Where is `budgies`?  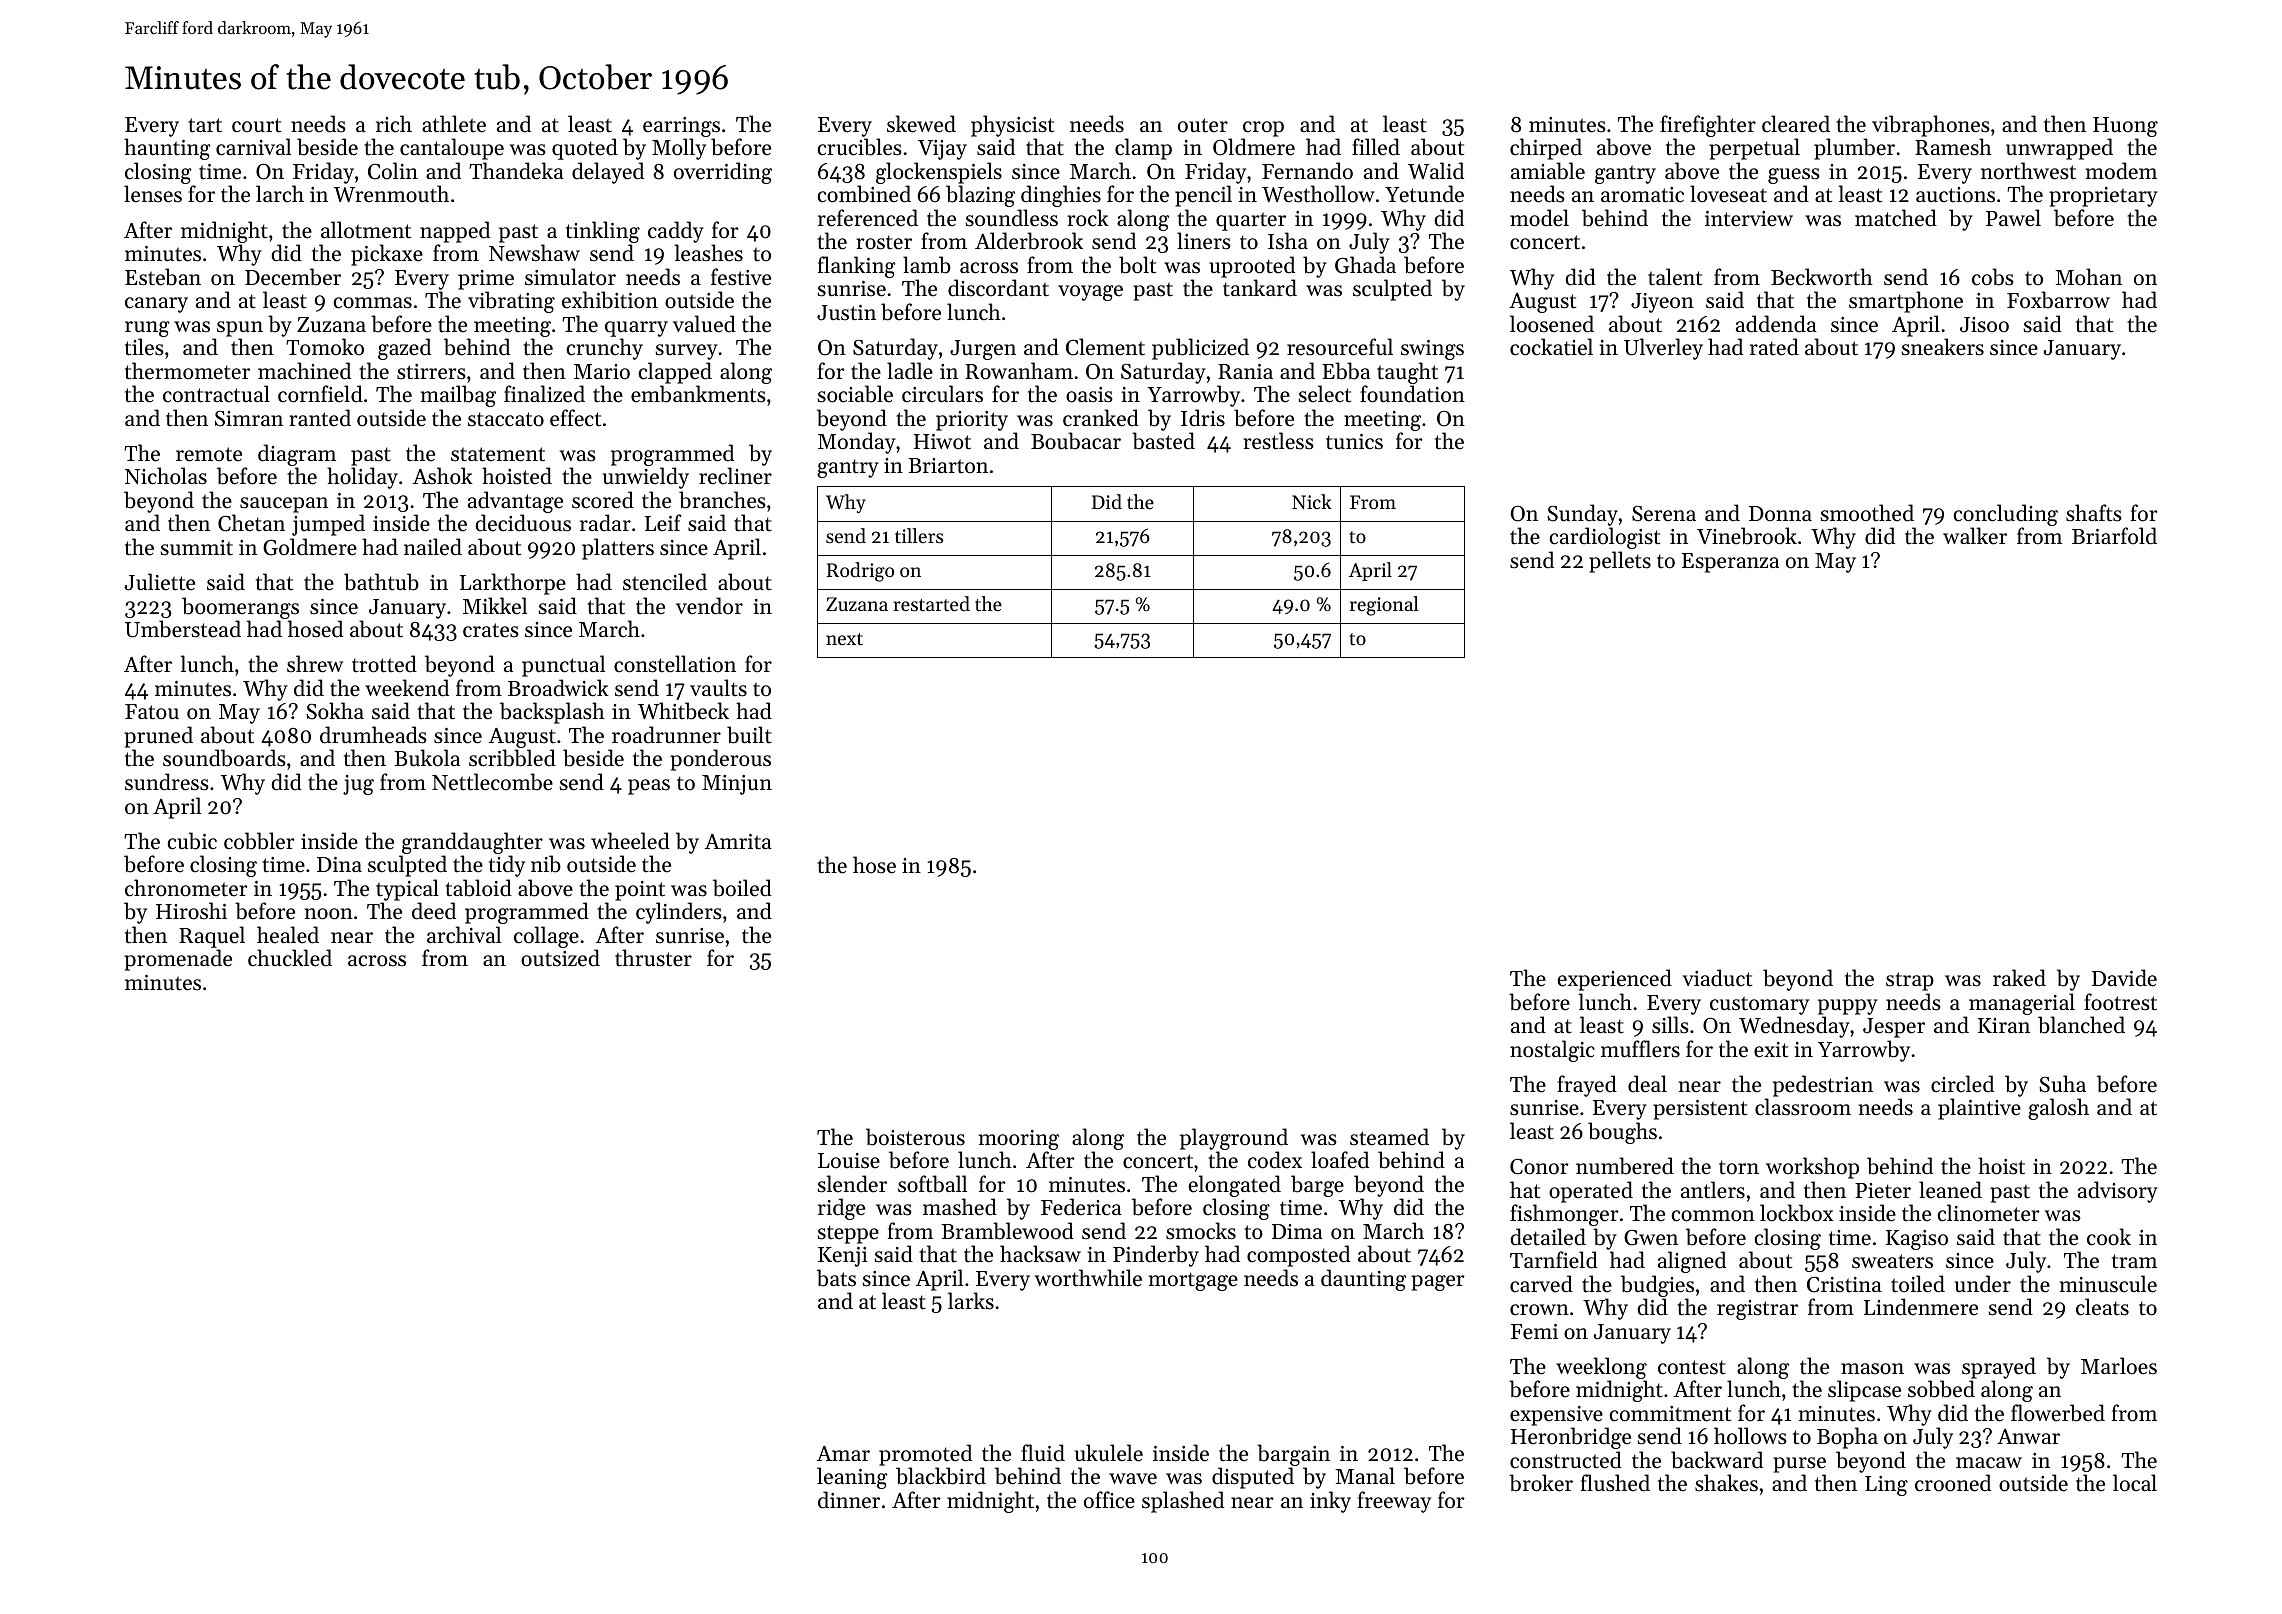 budgies is located at coordinates (1657, 1286).
